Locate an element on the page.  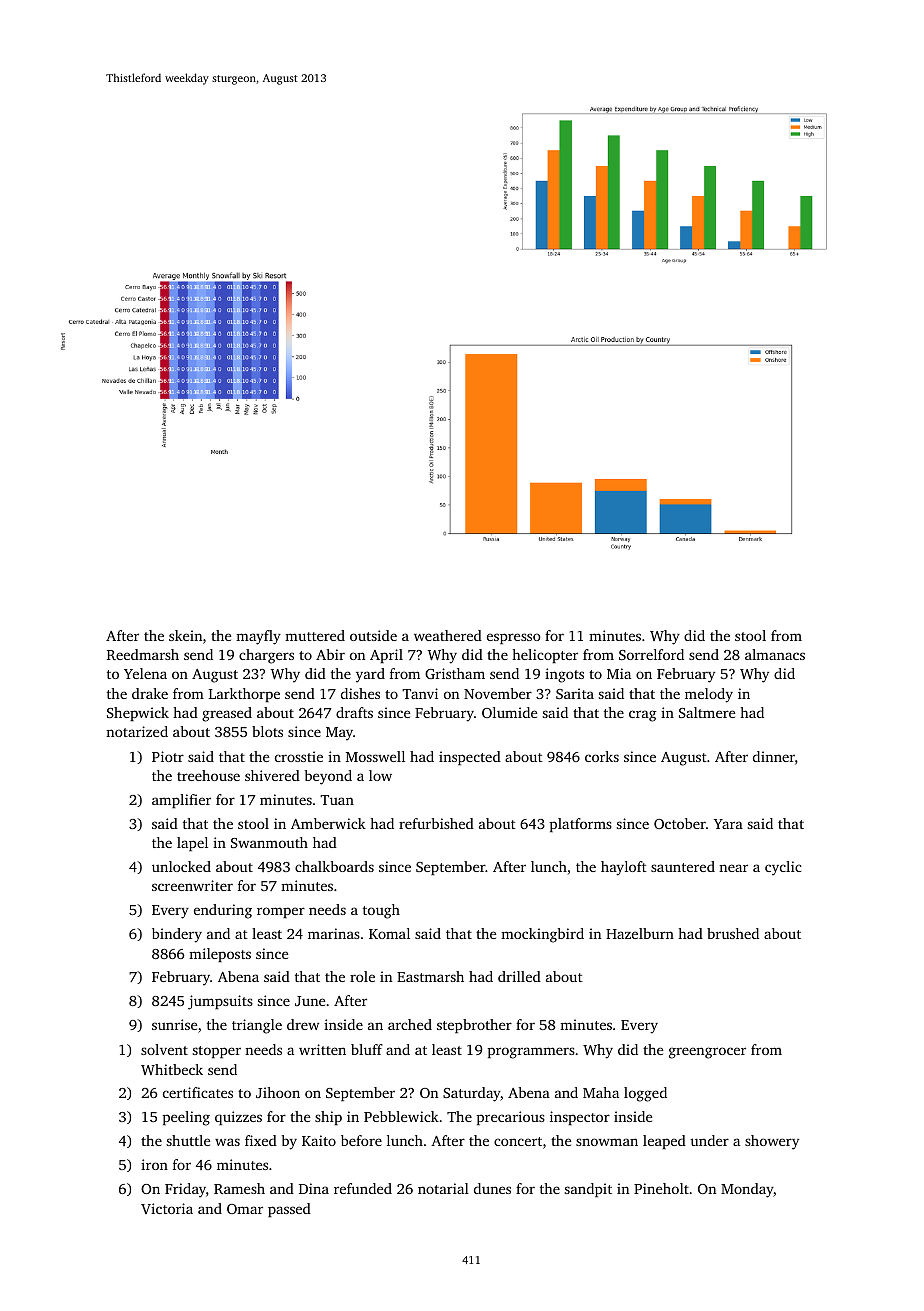
notarial is located at coordinates (443, 1188).
